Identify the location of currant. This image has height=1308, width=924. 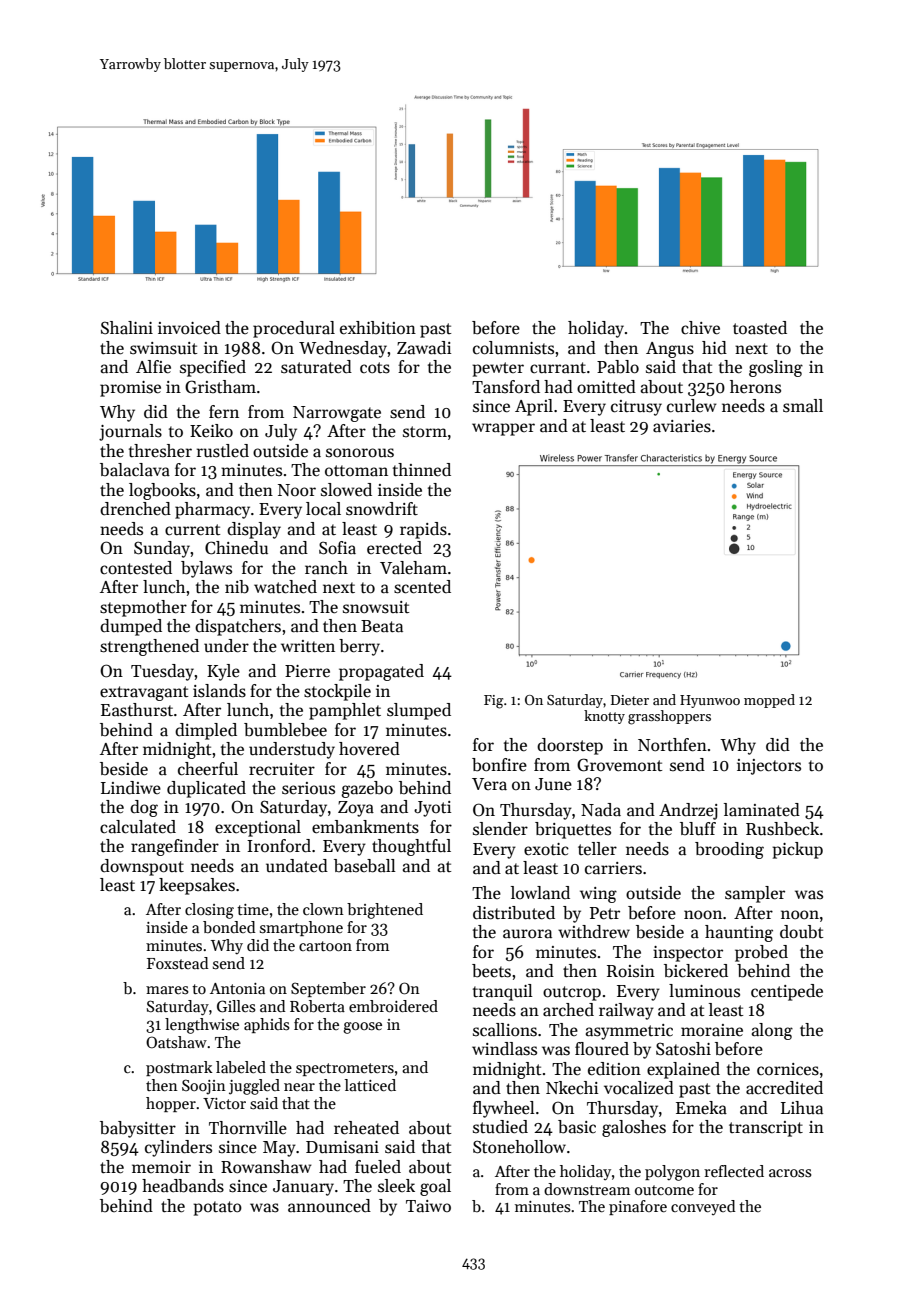
(558, 368).
